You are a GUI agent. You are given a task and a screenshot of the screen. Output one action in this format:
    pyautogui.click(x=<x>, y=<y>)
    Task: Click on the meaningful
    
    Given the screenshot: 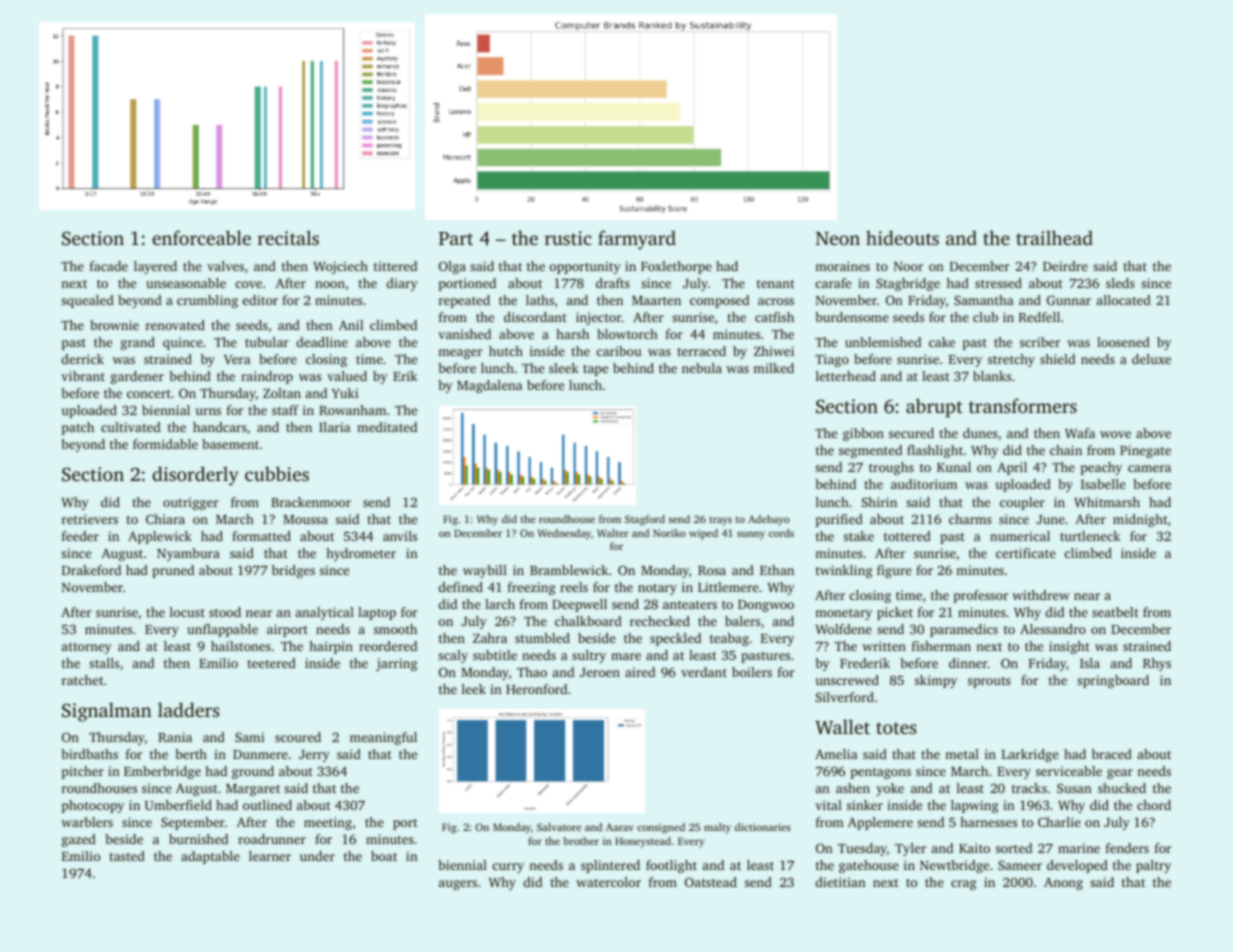 What is the action you would take?
    pyautogui.click(x=383, y=738)
